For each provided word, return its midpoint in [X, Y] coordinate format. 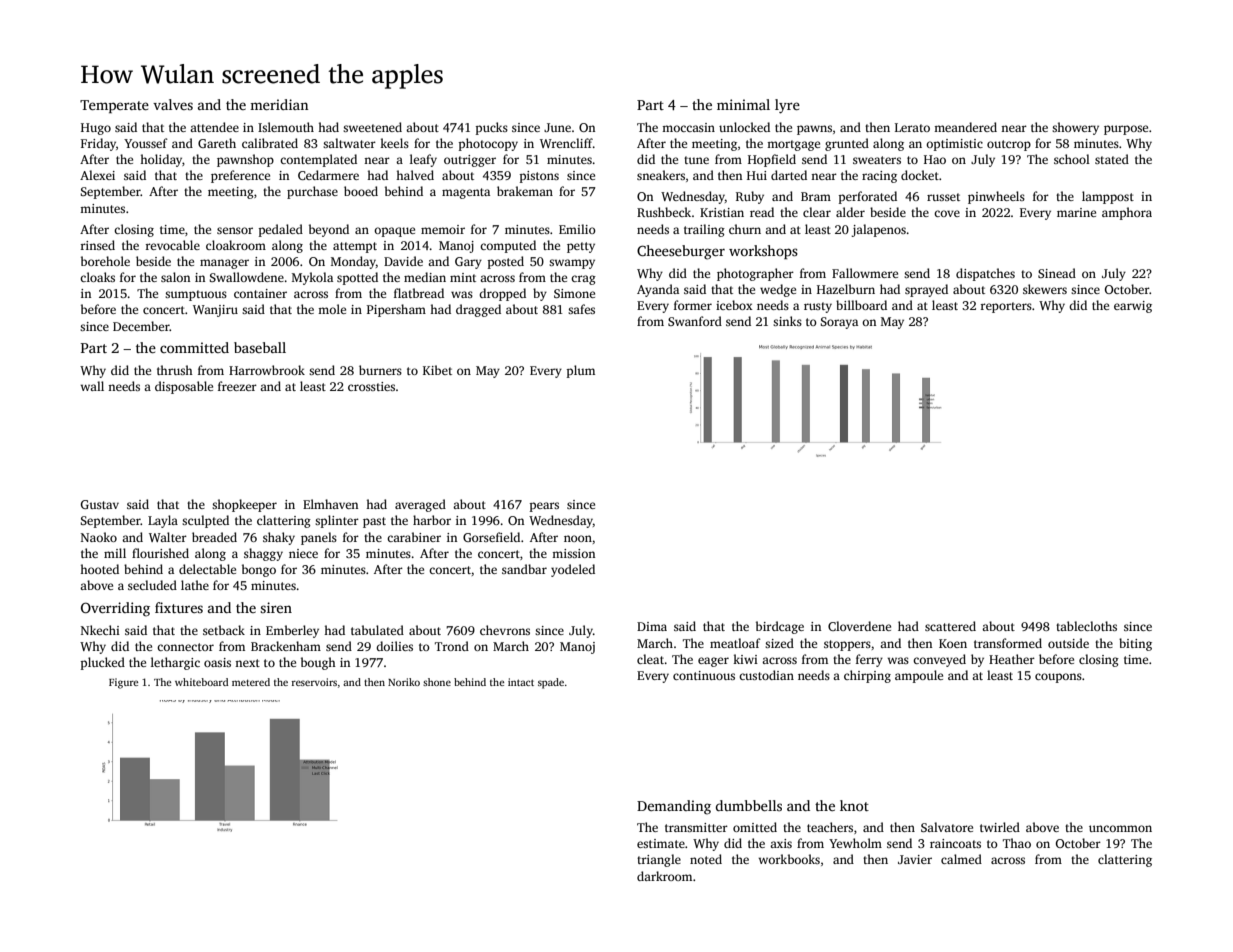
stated [1112, 159]
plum [581, 371]
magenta [466, 193]
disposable [184, 387]
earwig [1133, 307]
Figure [123, 683]
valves [173, 104]
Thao [1017, 843]
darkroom [664, 876]
